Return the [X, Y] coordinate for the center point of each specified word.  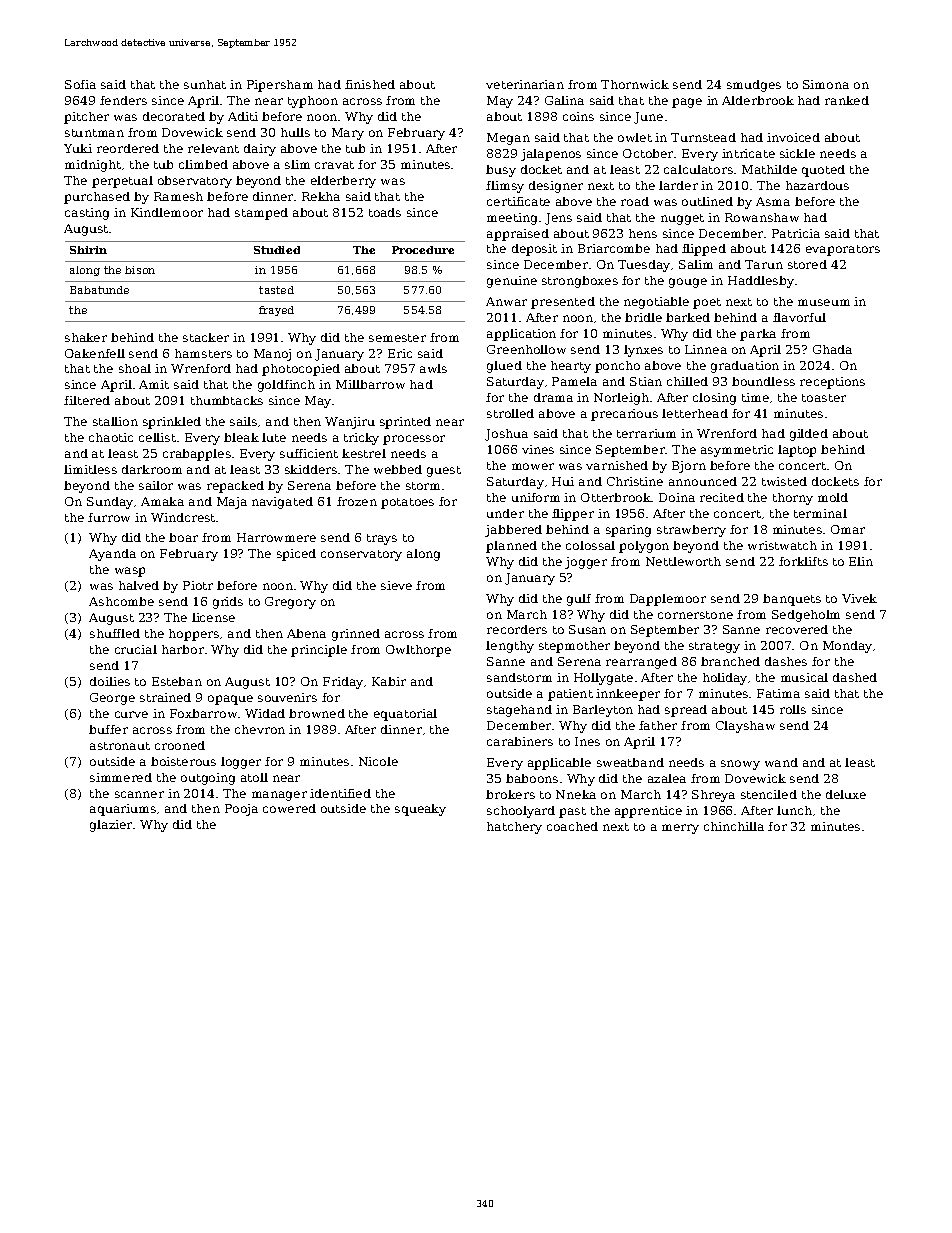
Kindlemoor [167, 212]
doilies [110, 681]
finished [370, 84]
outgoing [208, 779]
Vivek [859, 598]
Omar [848, 529]
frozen [357, 501]
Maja [232, 503]
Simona [826, 84]
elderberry [343, 182]
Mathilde [769, 169]
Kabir [389, 681]
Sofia [80, 84]
